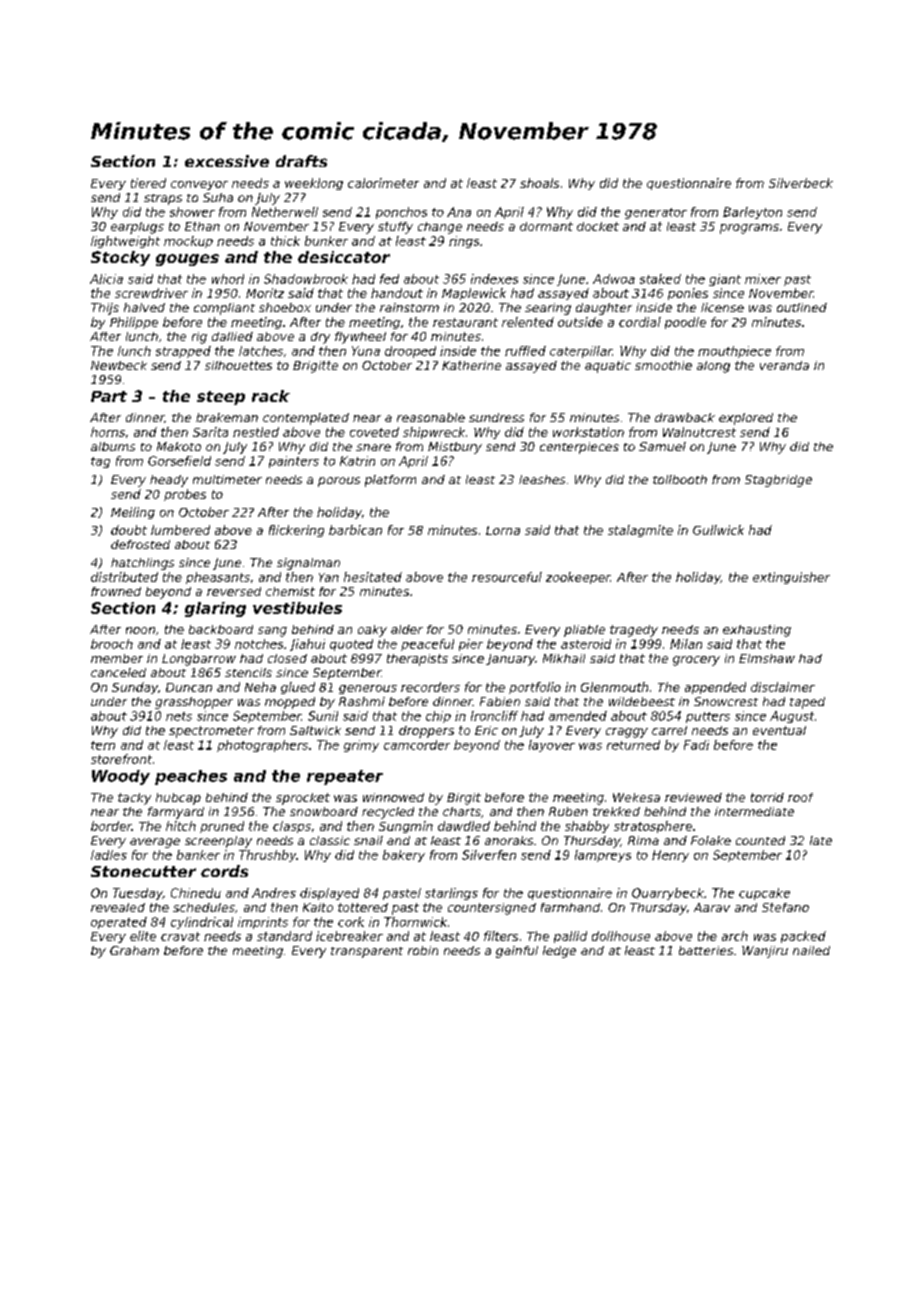 This screenshot has height=1308, width=924. I want to click on poodle, so click(685, 323).
